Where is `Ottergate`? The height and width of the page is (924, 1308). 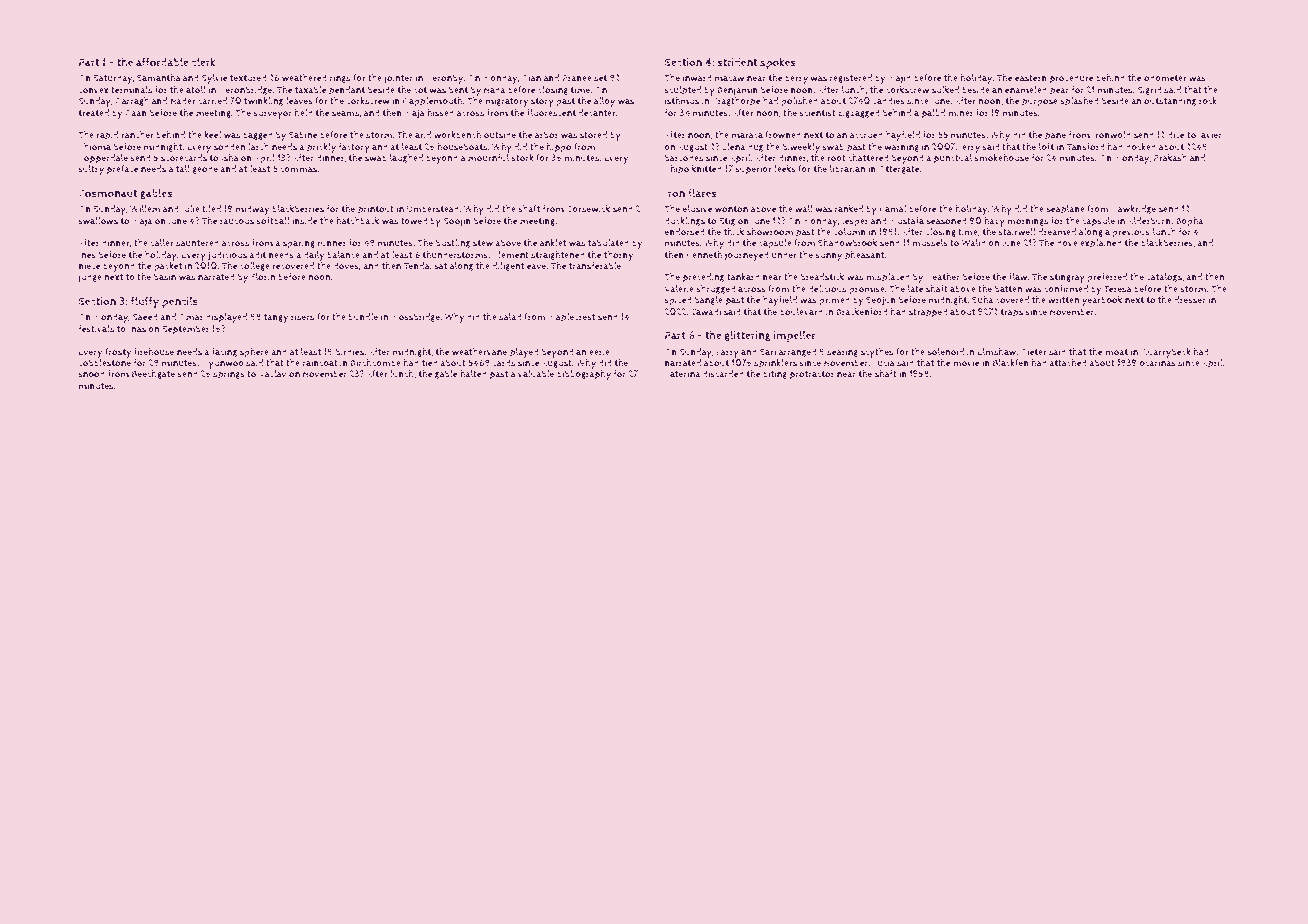 Ottergate is located at coordinates (899, 170).
